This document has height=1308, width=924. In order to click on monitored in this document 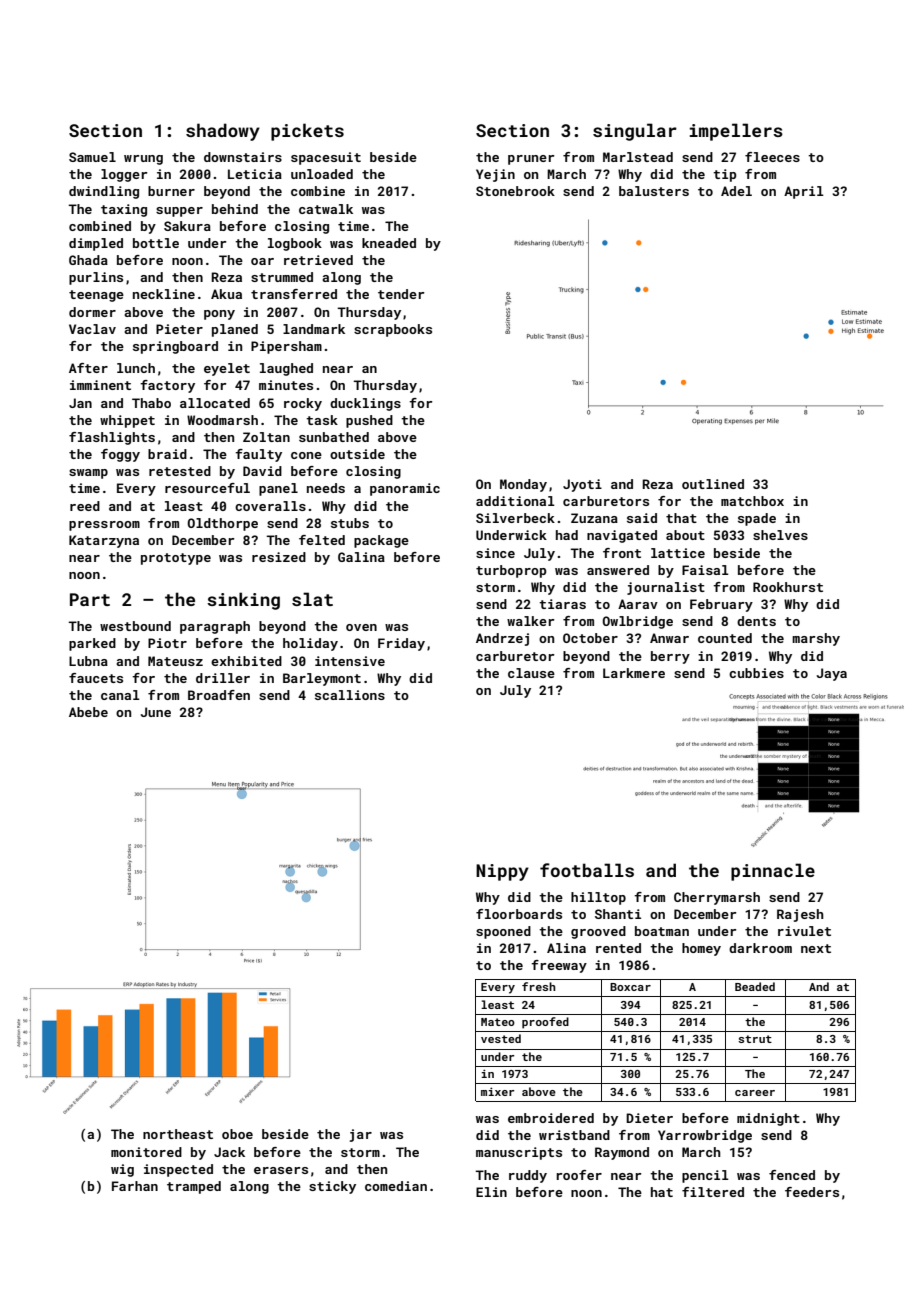, I will do `click(146, 1152)`.
